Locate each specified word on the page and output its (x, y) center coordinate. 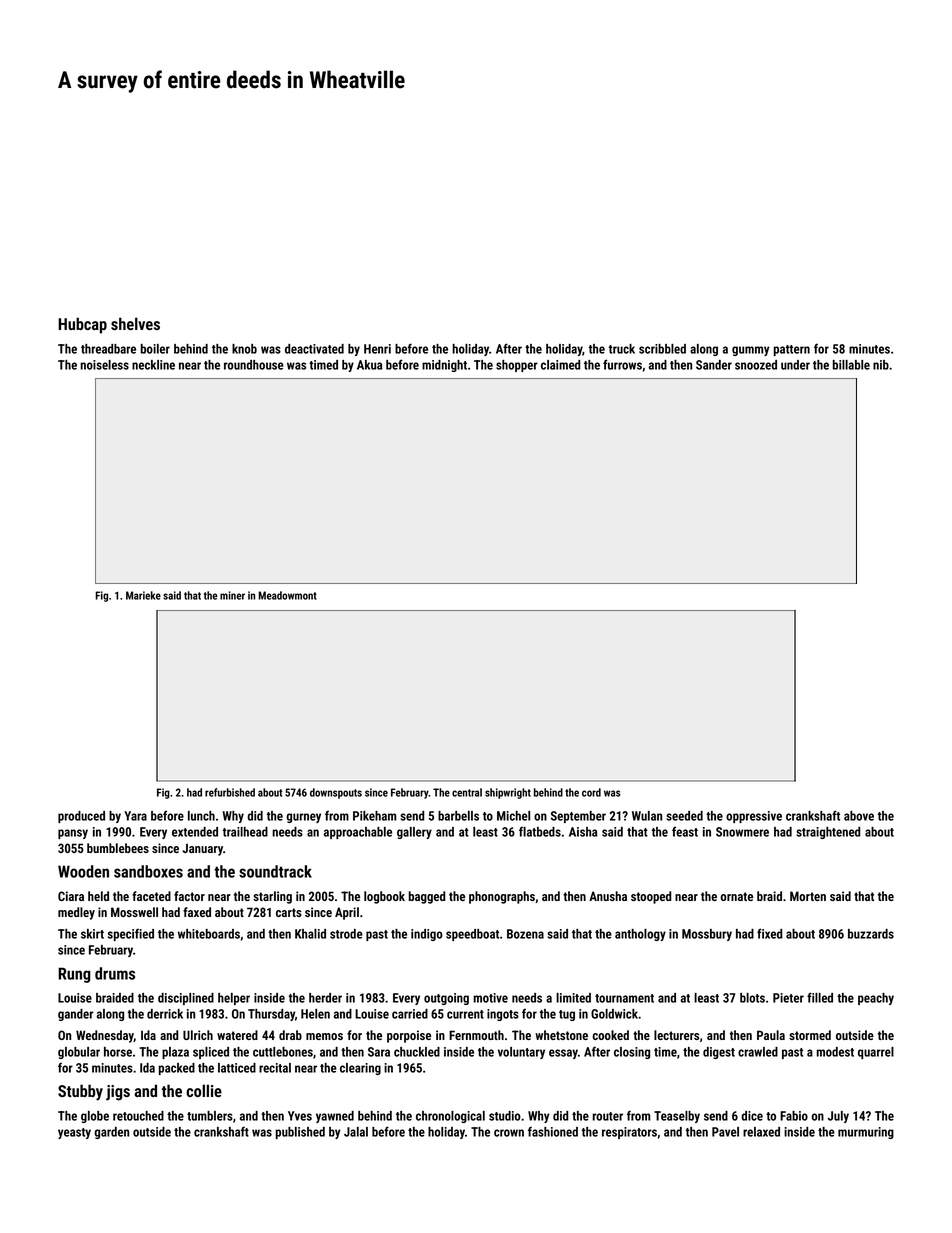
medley (76, 913)
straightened (828, 833)
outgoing (446, 999)
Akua (369, 365)
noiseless (104, 365)
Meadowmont (287, 595)
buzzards (871, 934)
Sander (714, 365)
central (467, 792)
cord (591, 792)
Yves (300, 1116)
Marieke (143, 595)
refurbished (230, 792)
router (608, 1116)
